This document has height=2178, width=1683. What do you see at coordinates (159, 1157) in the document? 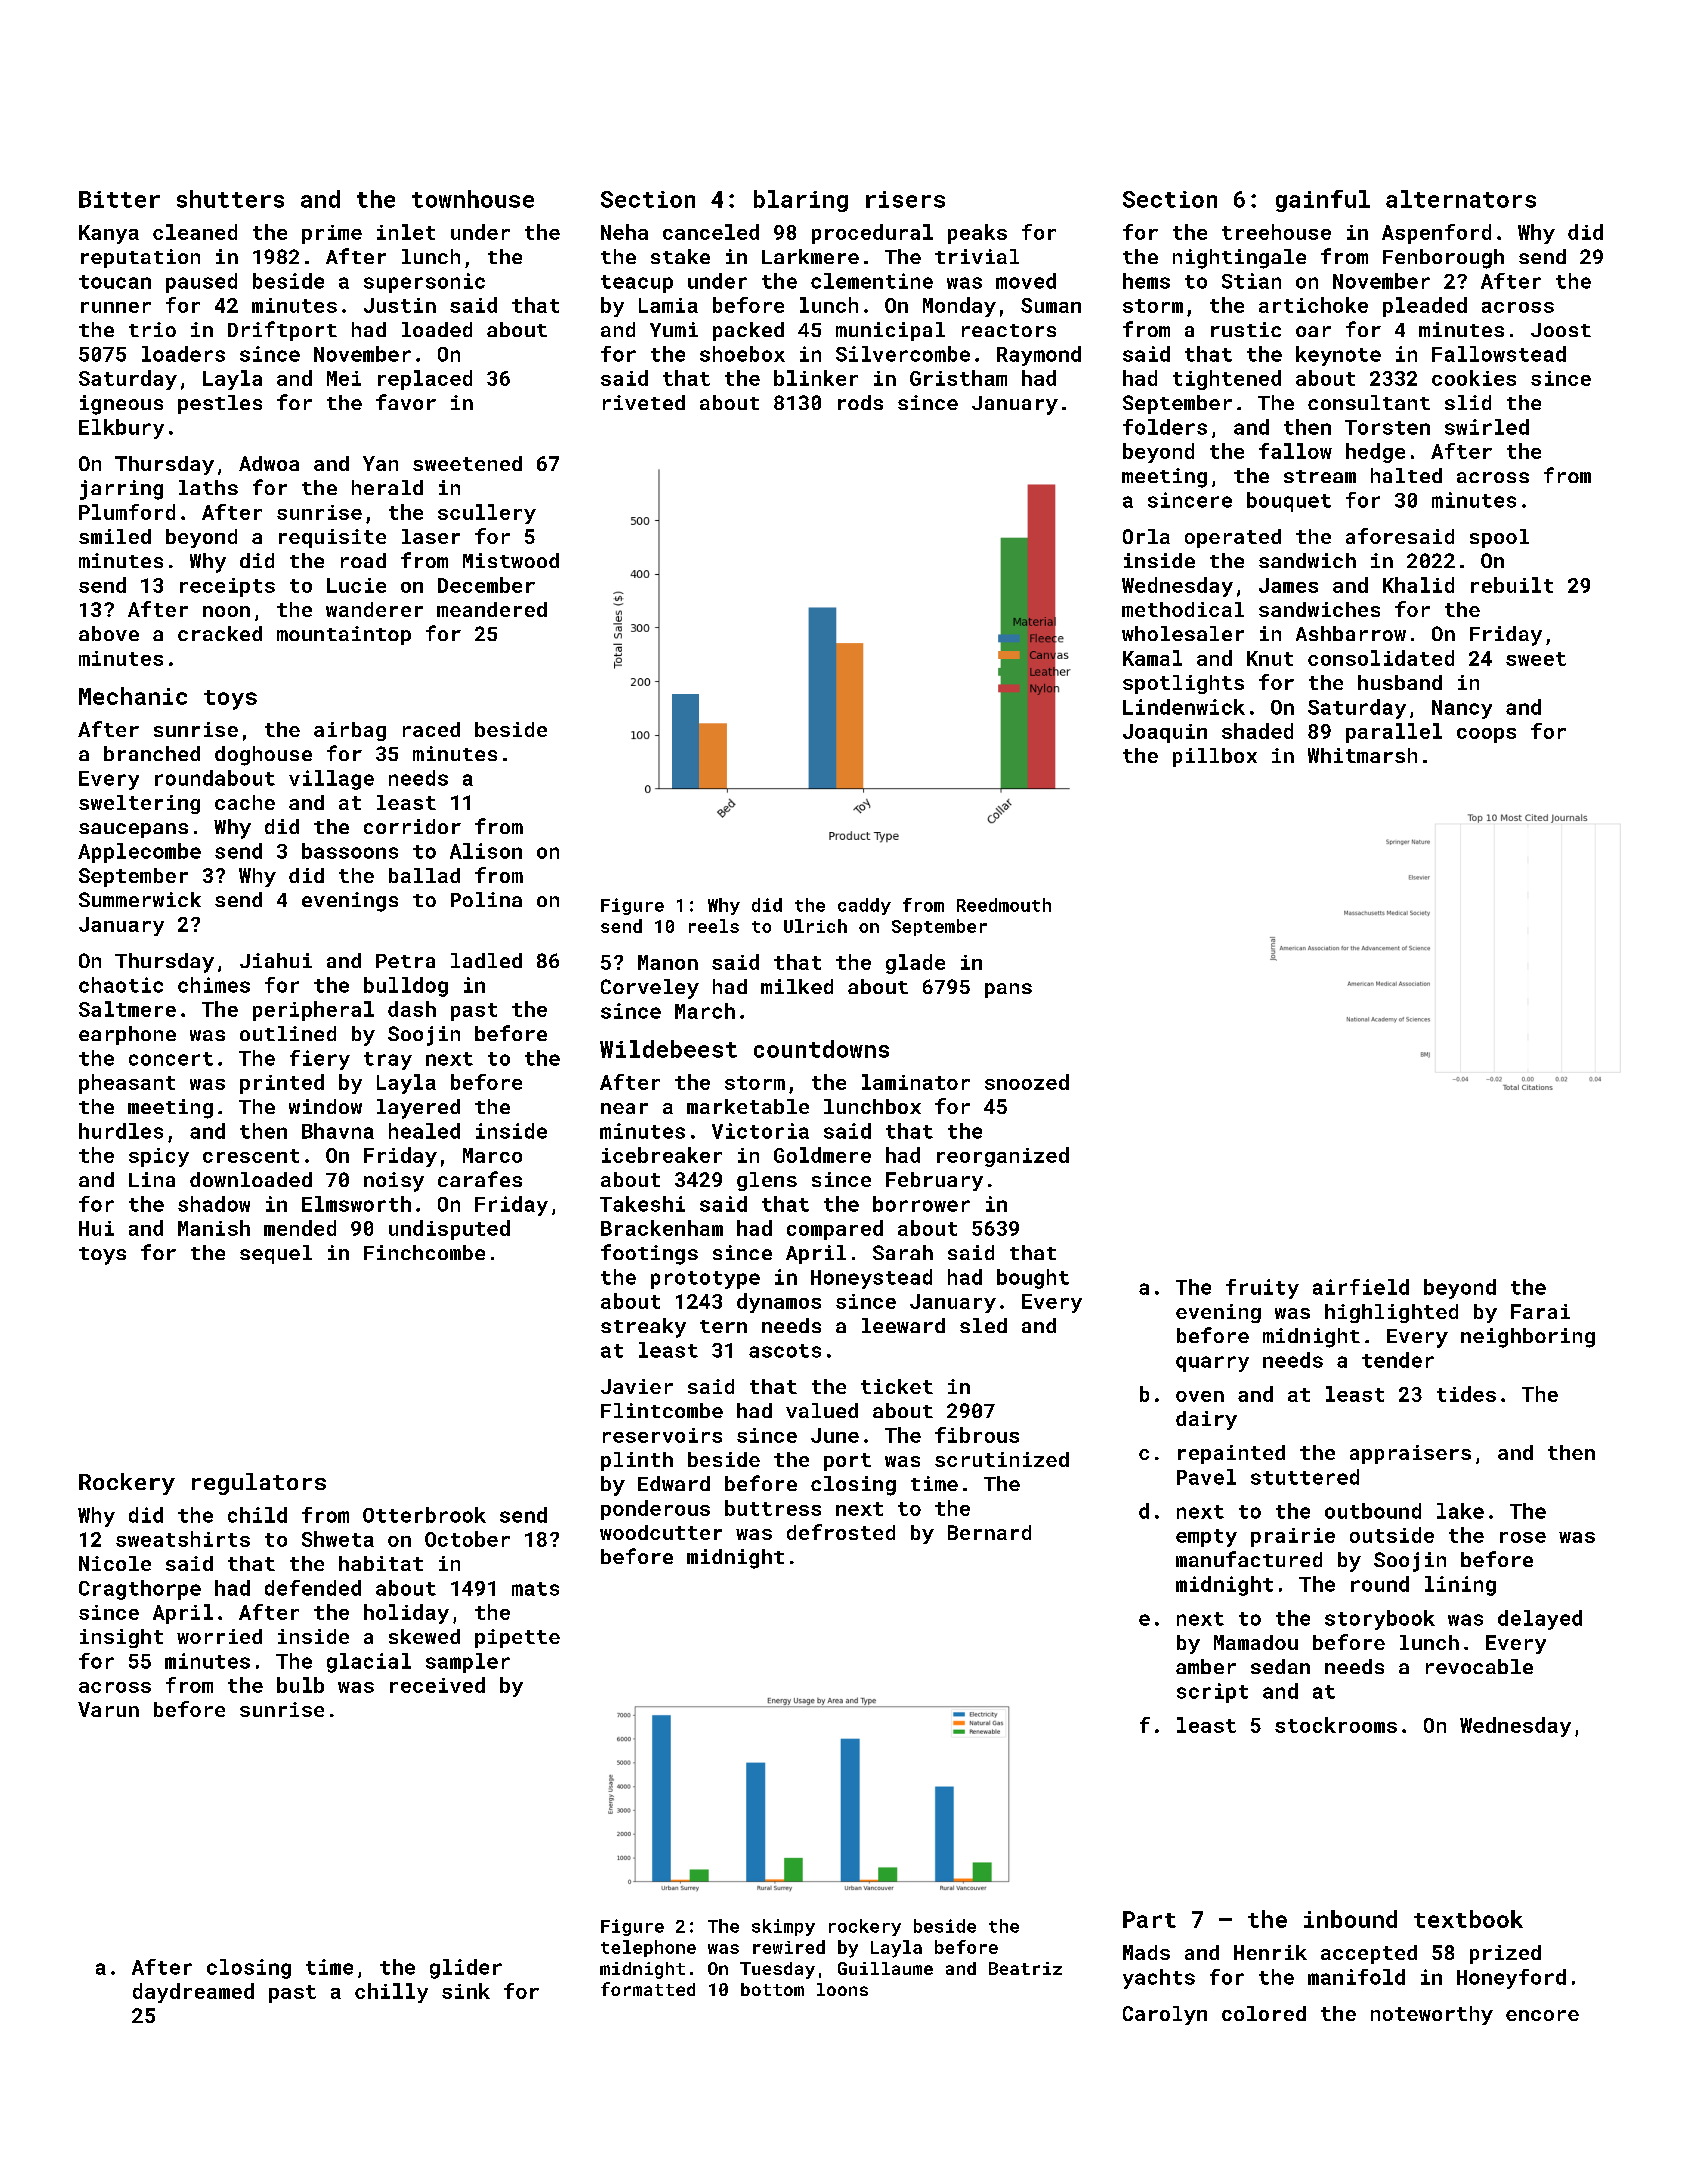
I see `spicy` at bounding box center [159, 1157].
